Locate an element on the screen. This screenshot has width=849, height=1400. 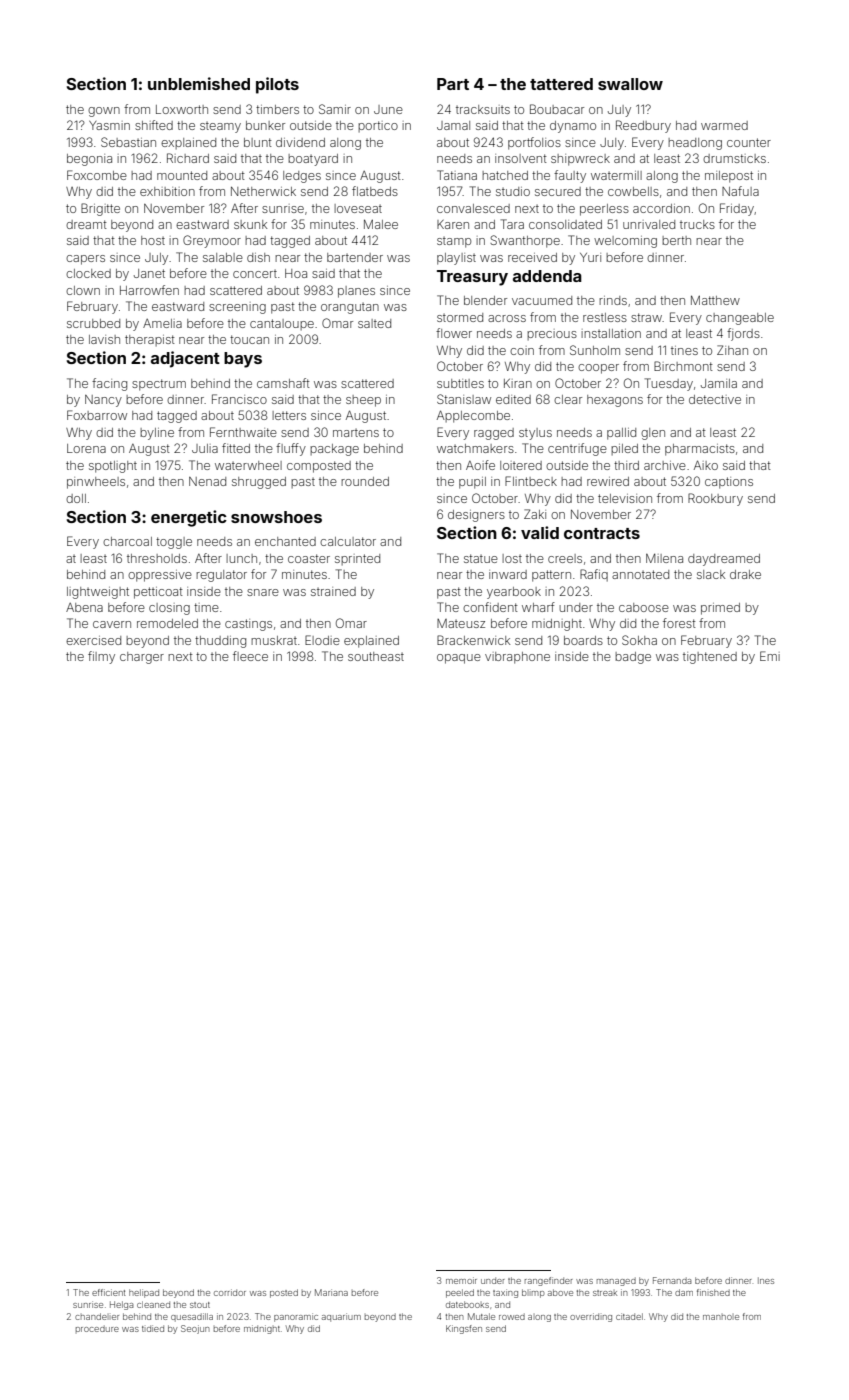
Hoa is located at coordinates (296, 273).
